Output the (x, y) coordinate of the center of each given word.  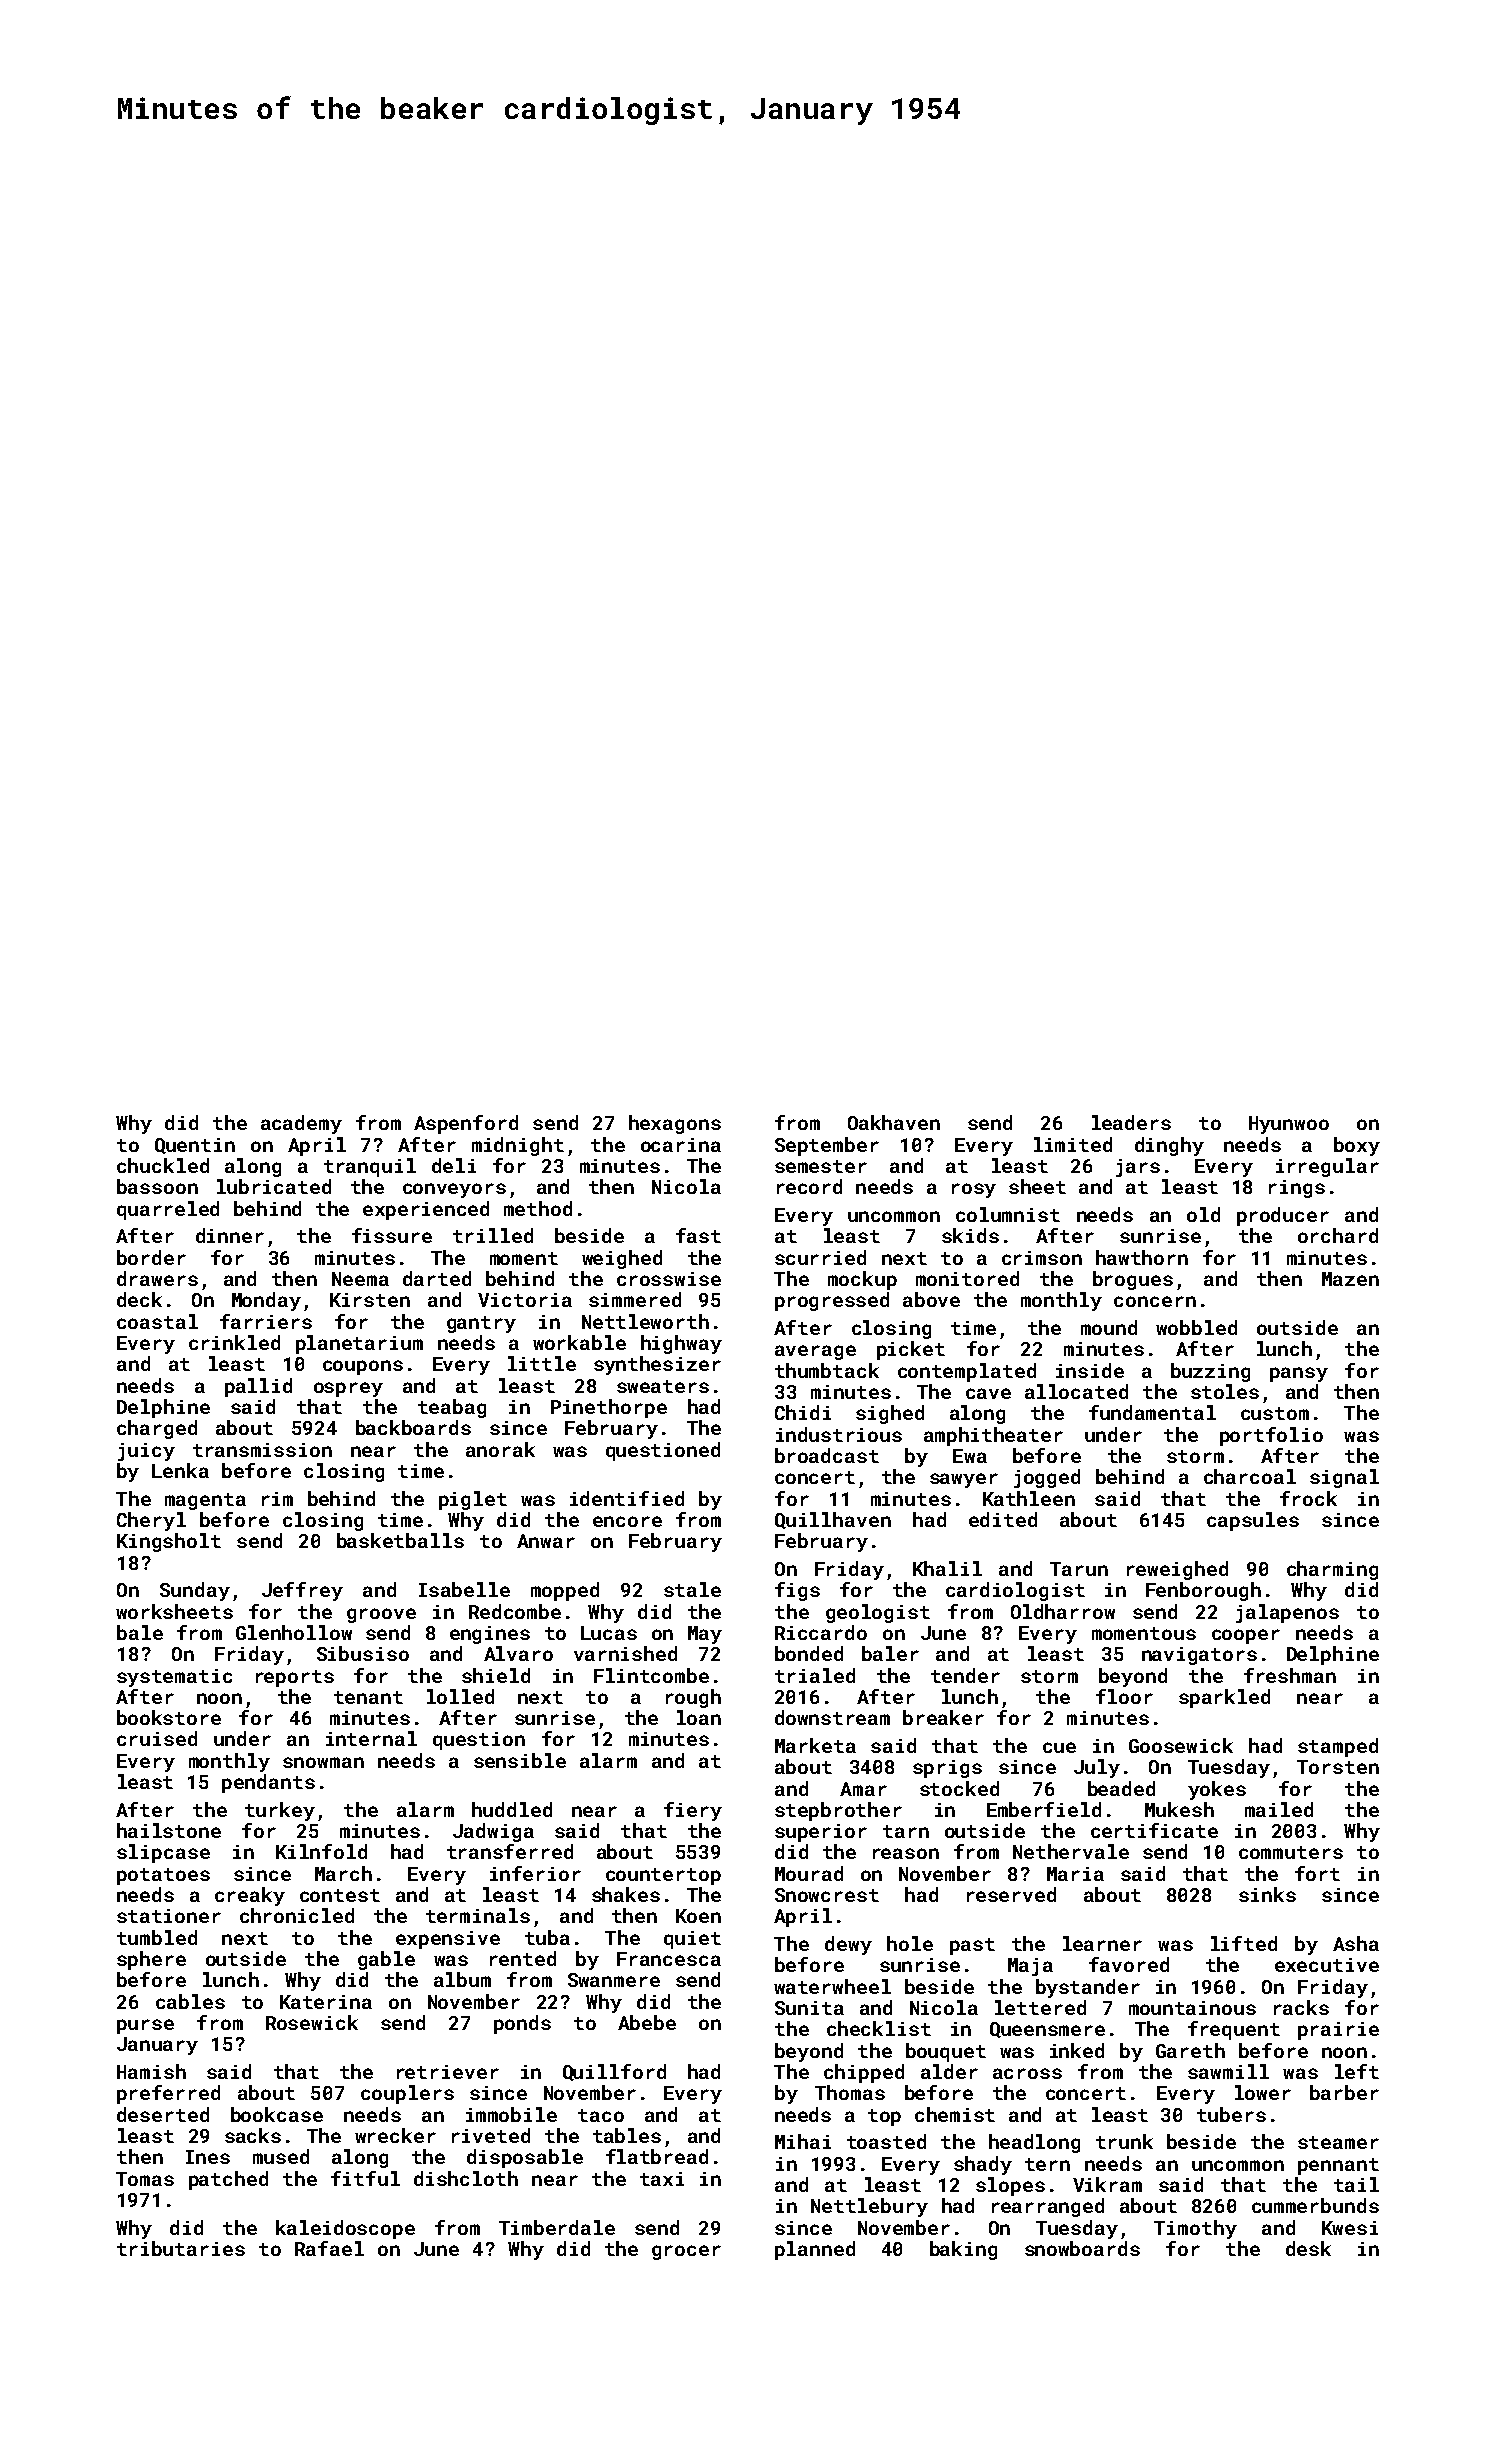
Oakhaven (894, 1122)
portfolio (1271, 1436)
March (343, 1873)
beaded (1121, 1788)
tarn (906, 1831)
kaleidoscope (345, 2229)
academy (301, 1124)
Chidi (803, 1412)
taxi (662, 2179)
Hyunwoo (1289, 1125)
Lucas (609, 1633)
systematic (174, 1678)
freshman (1290, 1675)
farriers (266, 1321)
